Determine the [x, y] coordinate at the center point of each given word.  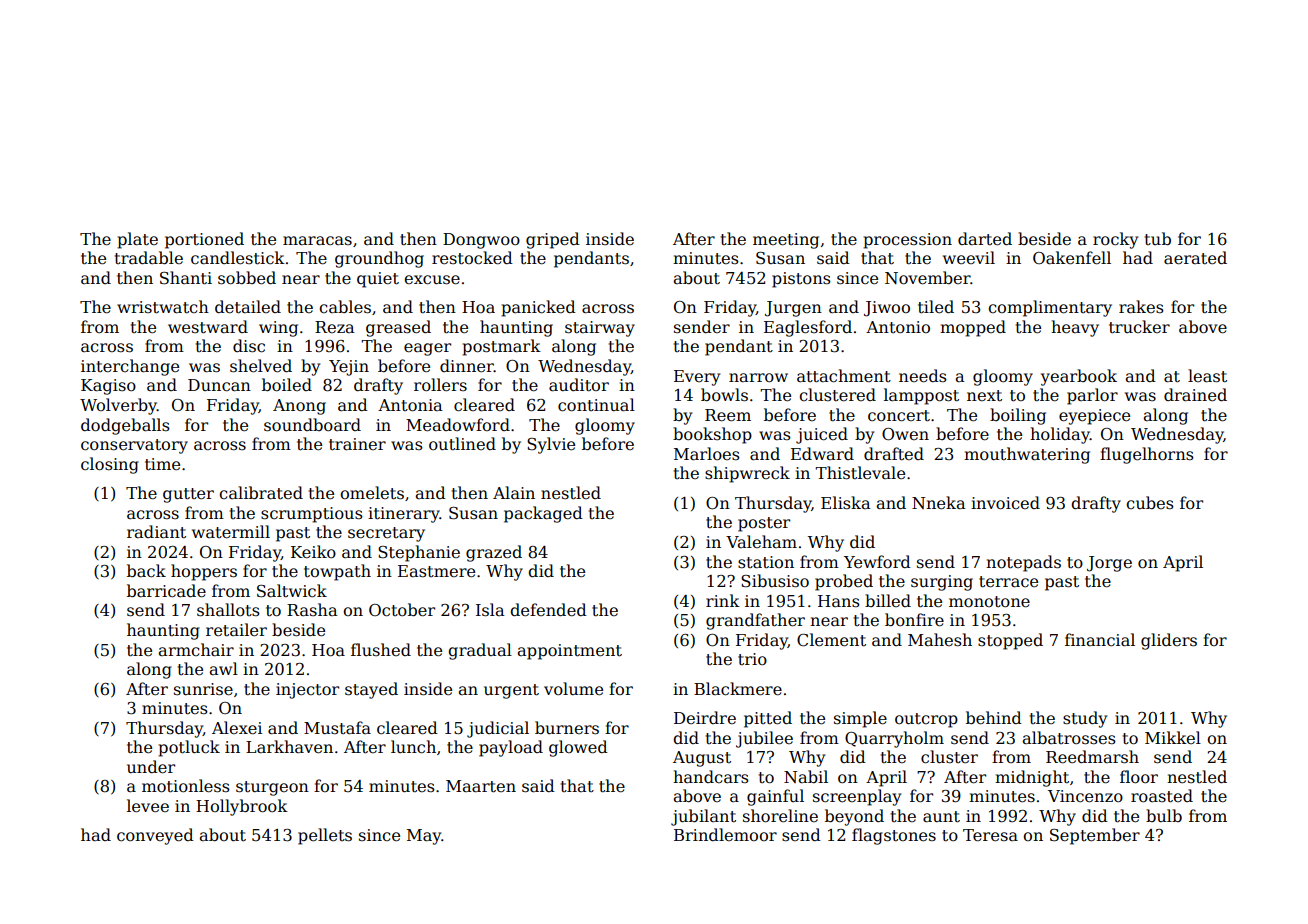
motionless [186, 786]
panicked [538, 308]
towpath [337, 572]
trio [752, 659]
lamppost [921, 396]
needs [923, 376]
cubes [1150, 502]
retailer [236, 630]
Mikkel [1173, 737]
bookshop [712, 435]
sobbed [247, 278]
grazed [494, 553]
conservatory [134, 446]
